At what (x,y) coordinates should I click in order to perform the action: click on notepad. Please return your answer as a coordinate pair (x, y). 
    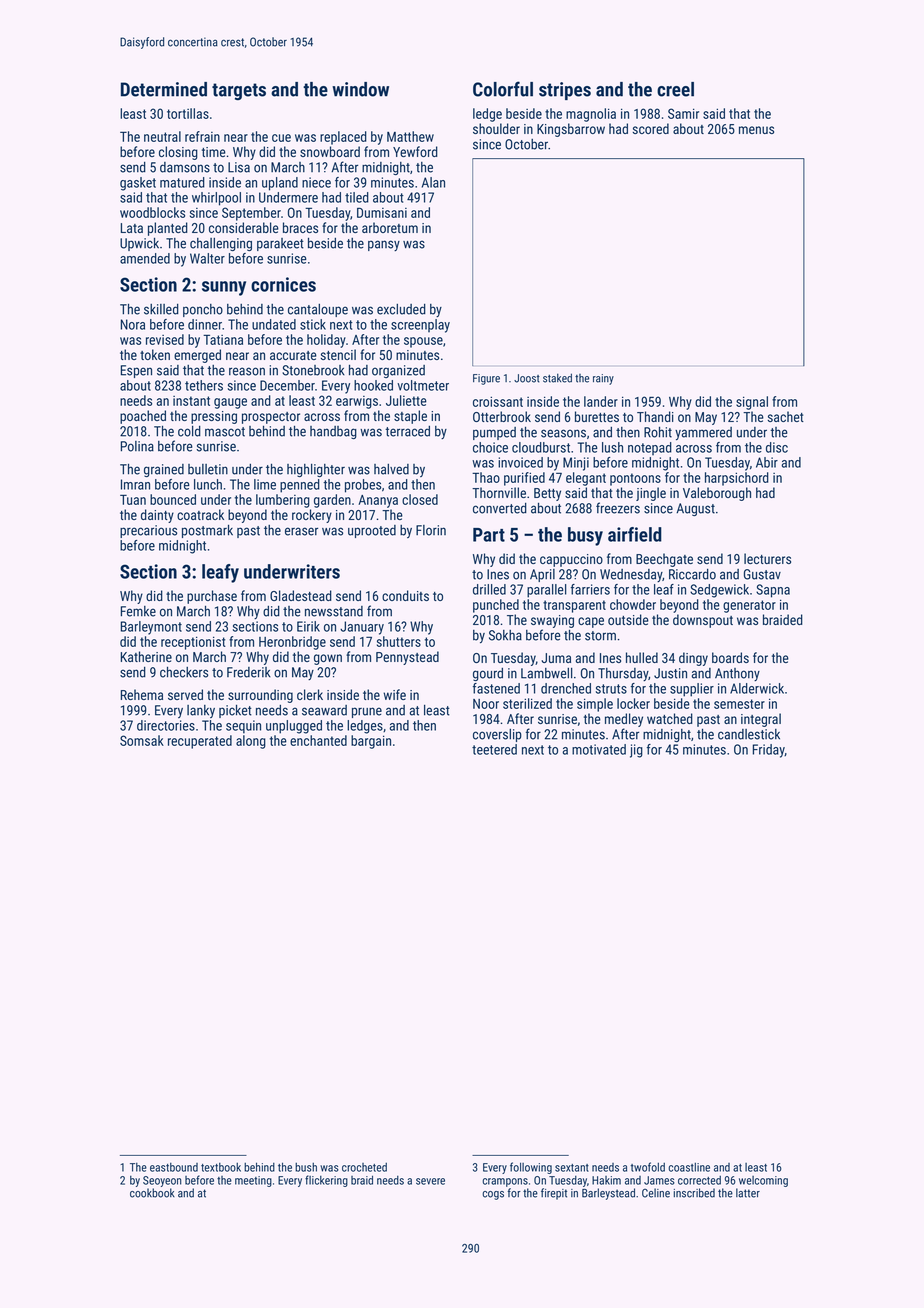
    Looking at the image, I should click on (650, 448).
